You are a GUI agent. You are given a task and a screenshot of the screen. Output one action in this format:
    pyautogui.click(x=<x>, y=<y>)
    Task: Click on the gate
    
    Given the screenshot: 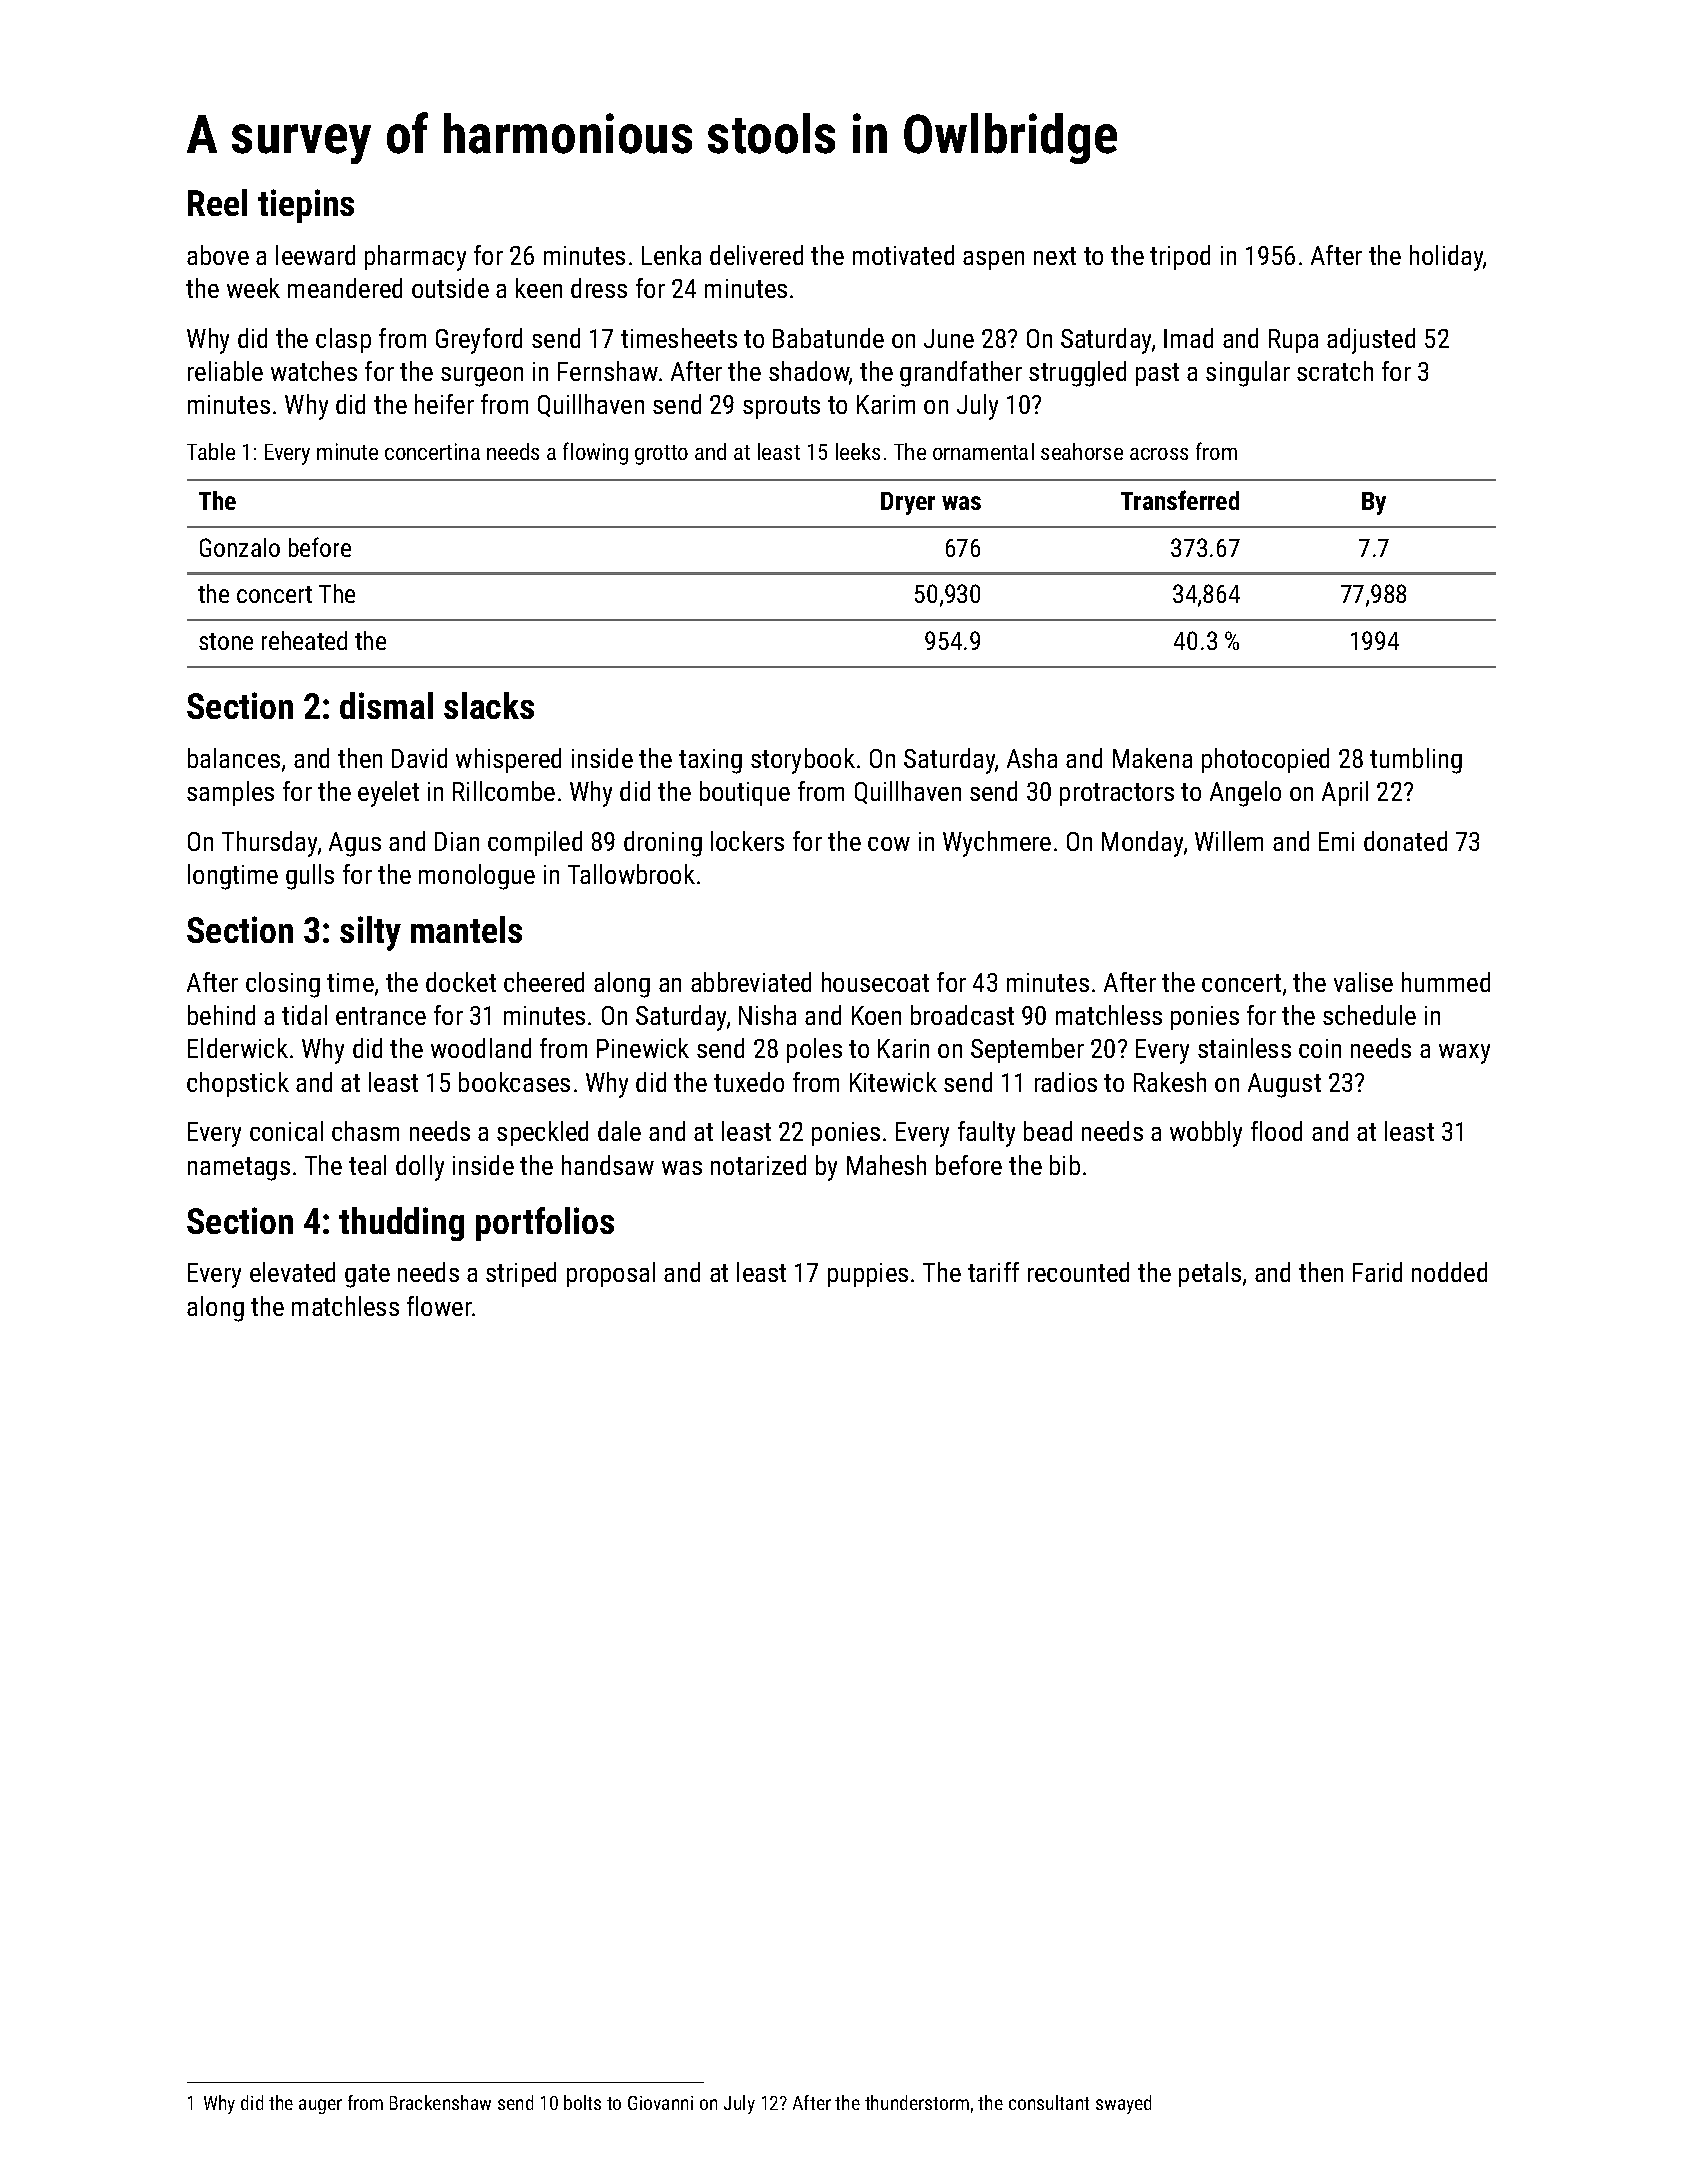 What is the action you would take?
    pyautogui.click(x=367, y=1276)
